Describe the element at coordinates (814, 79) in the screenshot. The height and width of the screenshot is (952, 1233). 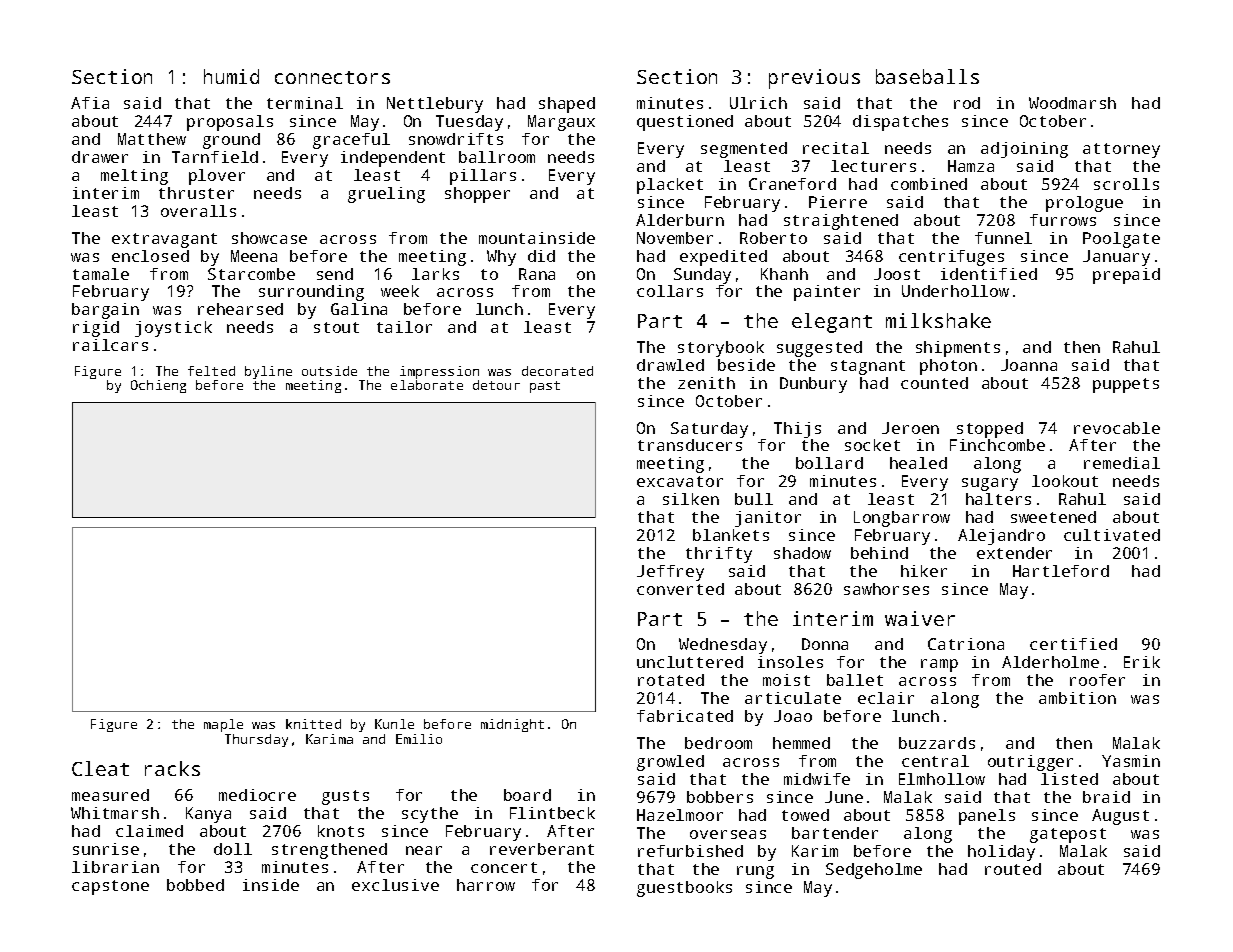
I see `previous` at that location.
